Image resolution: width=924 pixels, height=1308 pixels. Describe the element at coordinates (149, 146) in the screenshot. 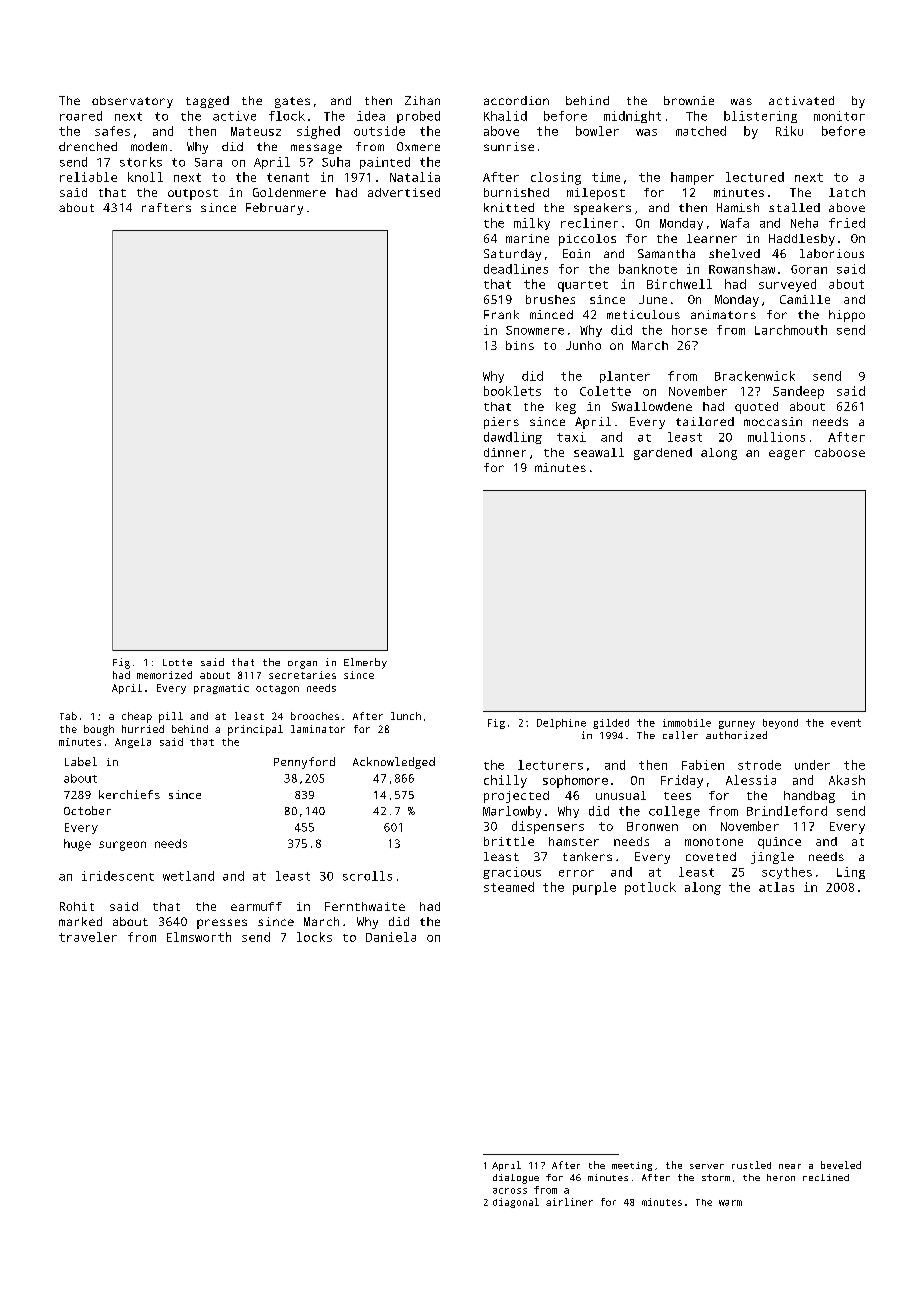

I see `modem` at that location.
